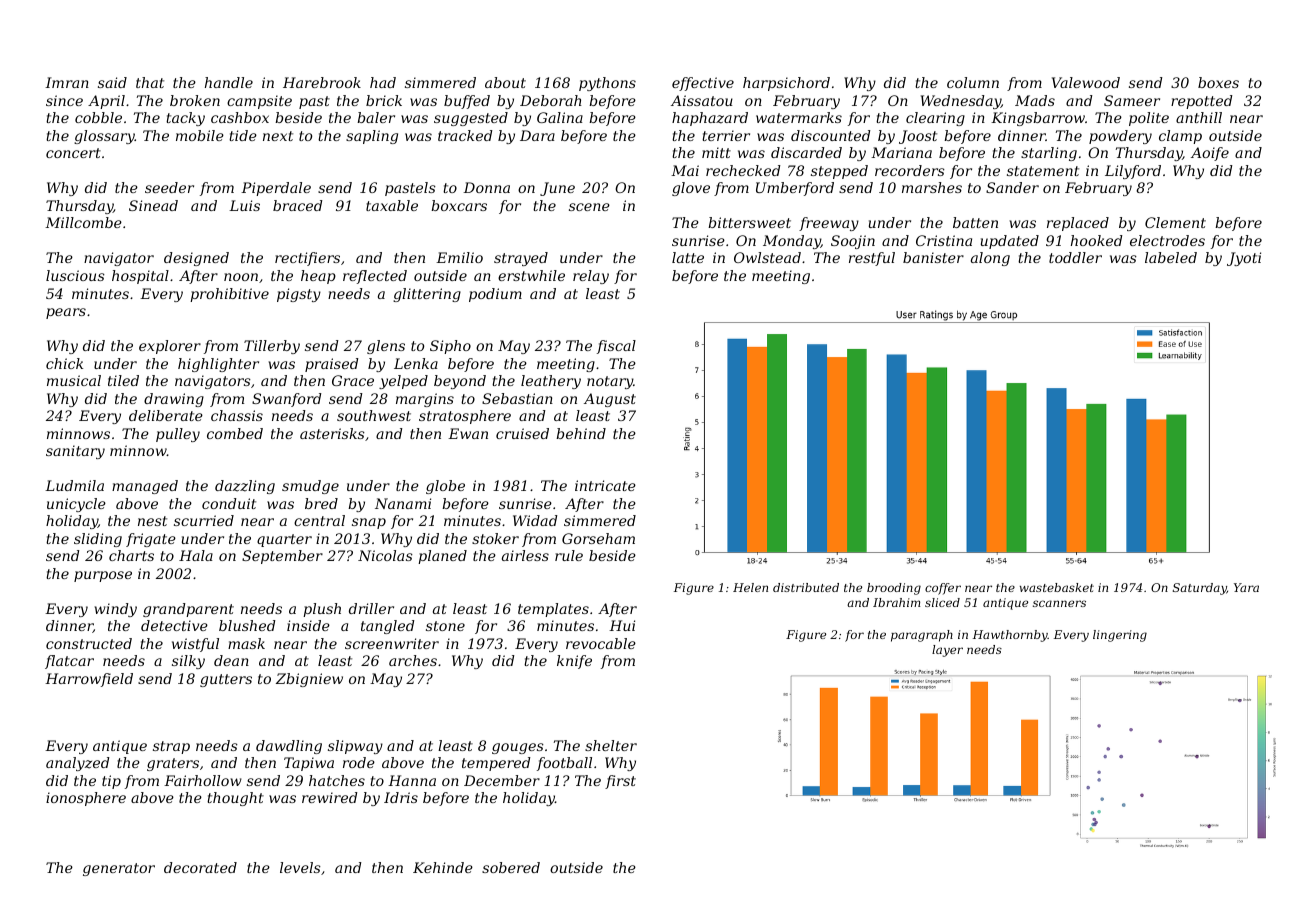  What do you see at coordinates (89, 643) in the screenshot?
I see `constructed` at bounding box center [89, 643].
